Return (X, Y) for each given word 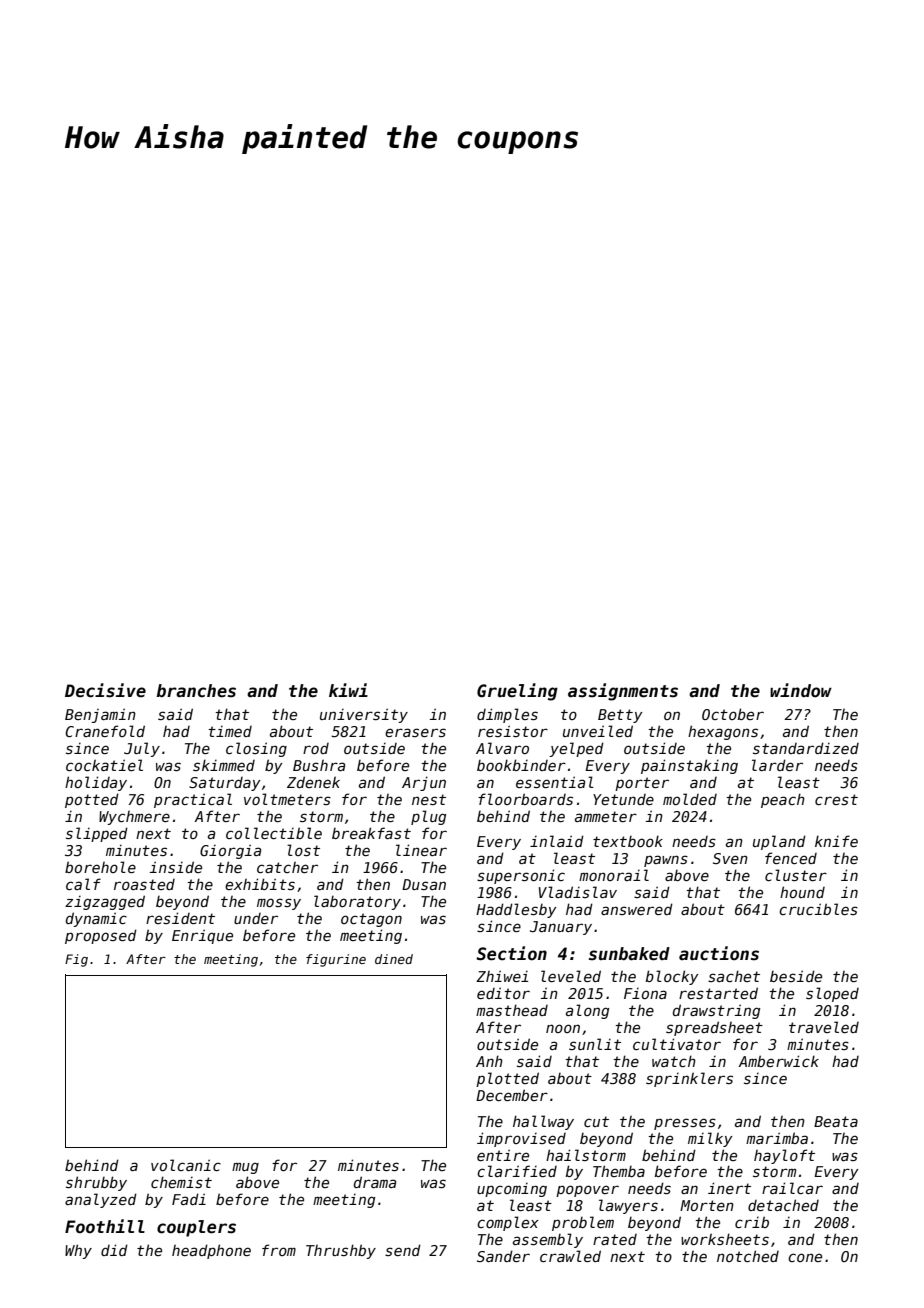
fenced (791, 858)
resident (180, 918)
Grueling (517, 692)
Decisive (105, 690)
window (801, 690)
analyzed (101, 1200)
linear (421, 850)
